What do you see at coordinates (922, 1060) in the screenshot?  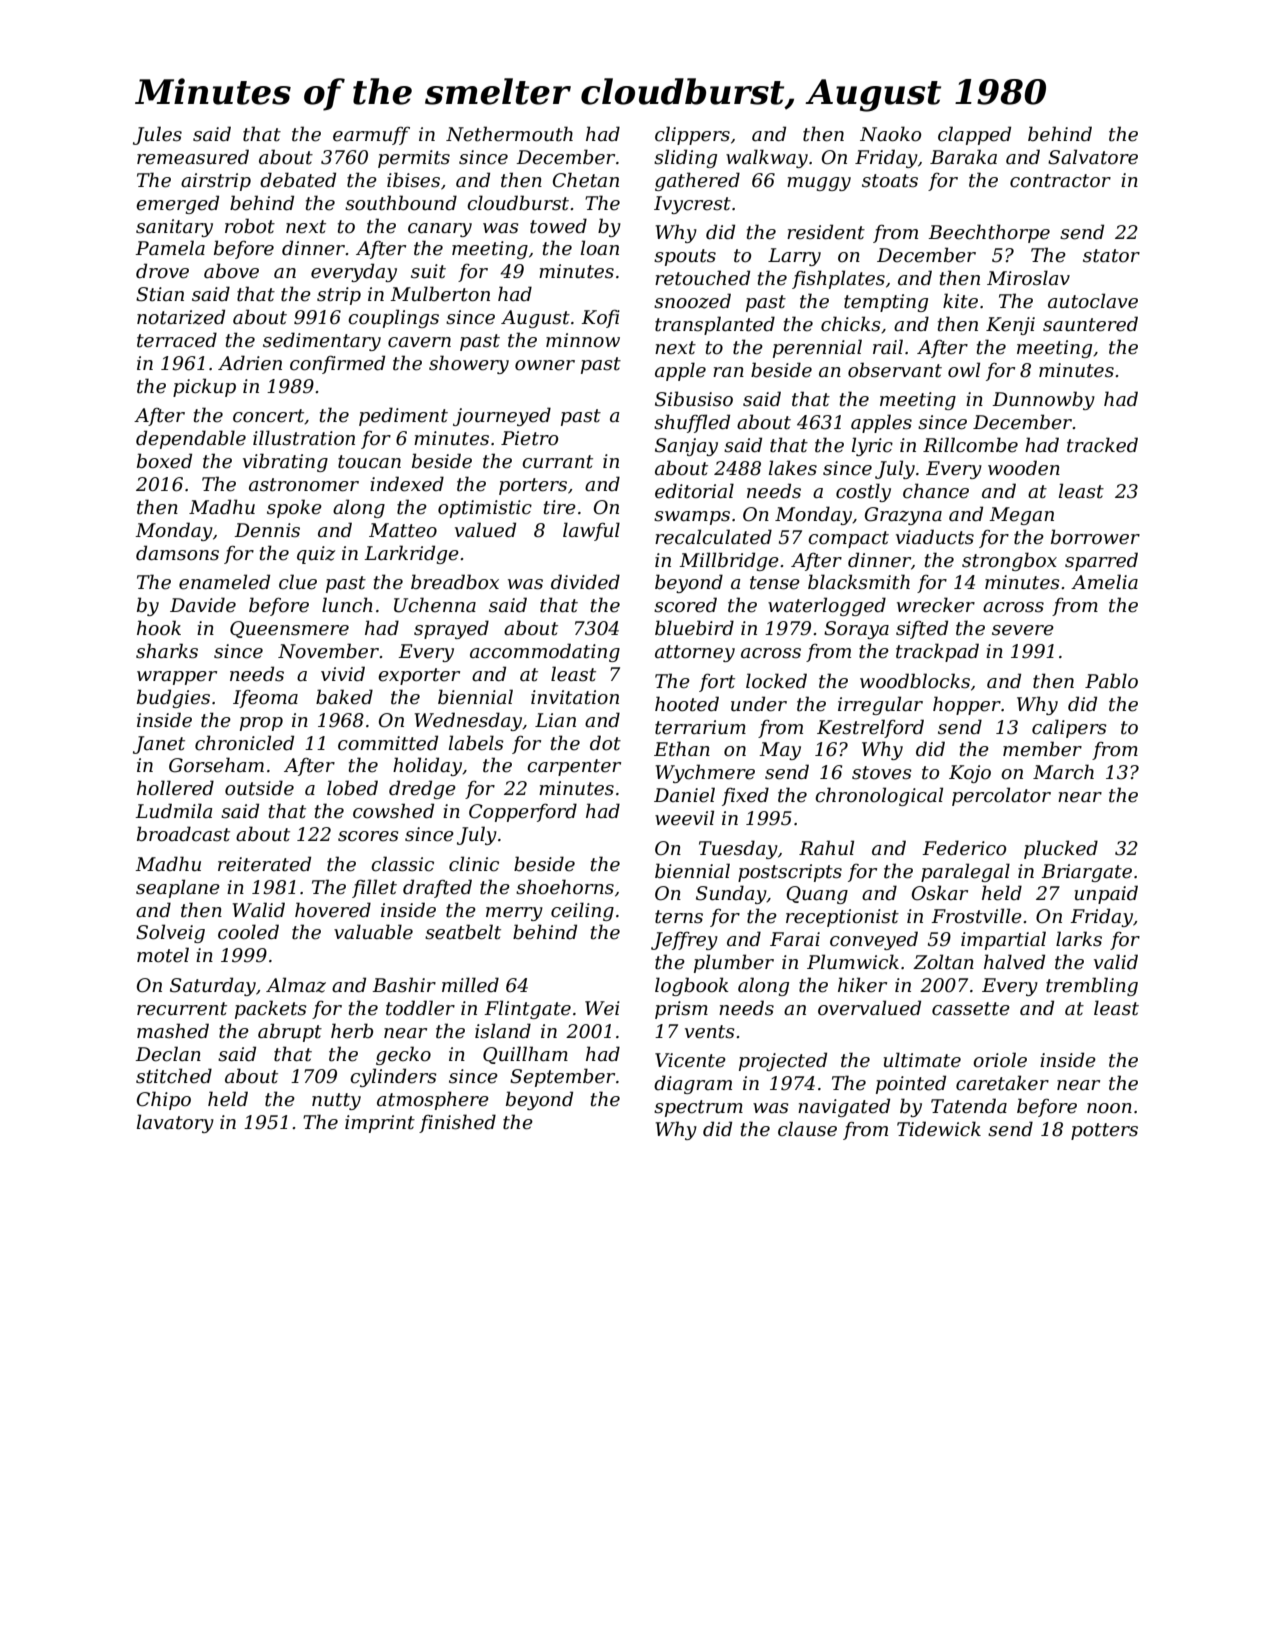 I see `ultimate` at bounding box center [922, 1060].
